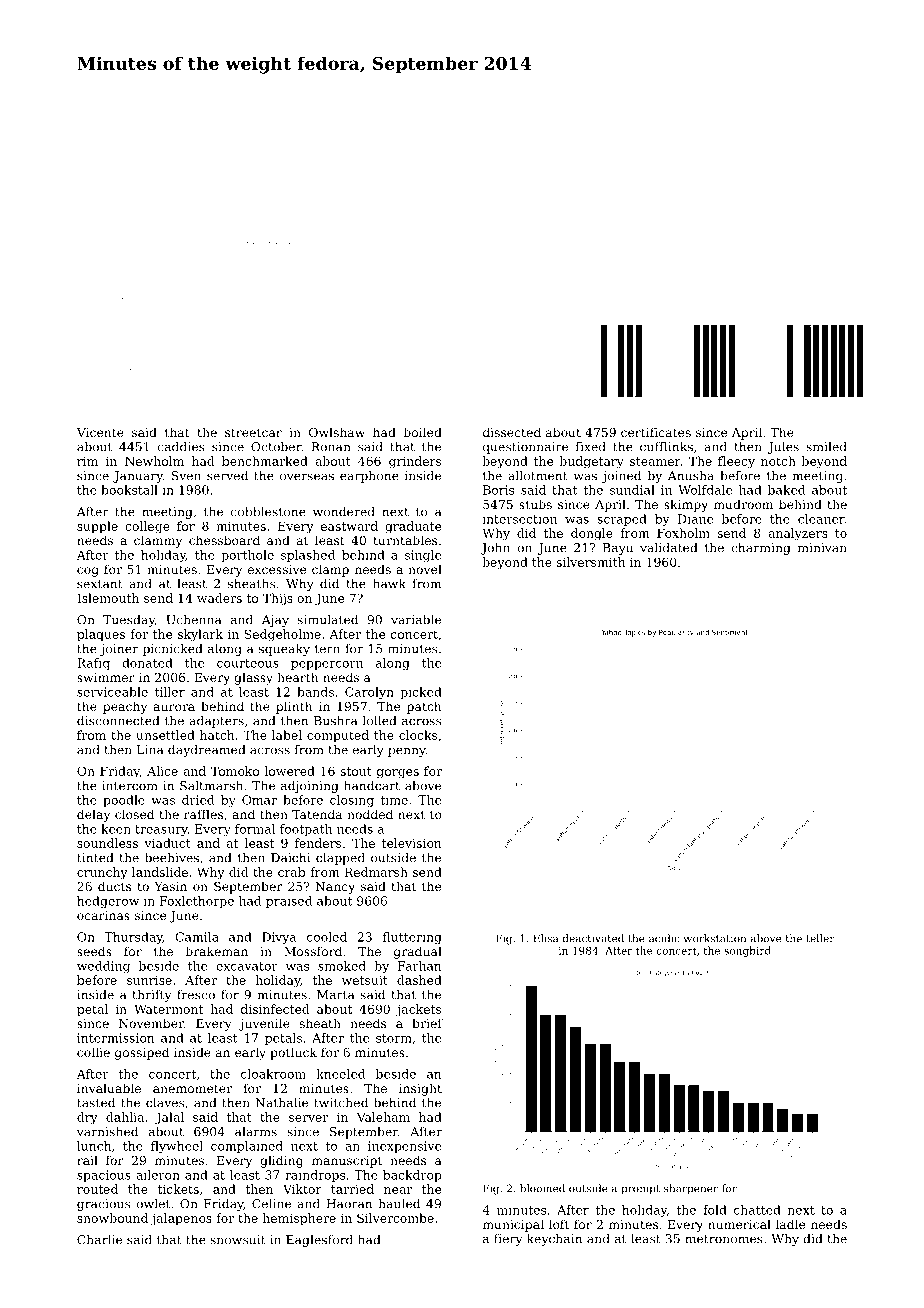 The height and width of the document is (1308, 924). What do you see at coordinates (394, 1038) in the document?
I see `storm` at bounding box center [394, 1038].
